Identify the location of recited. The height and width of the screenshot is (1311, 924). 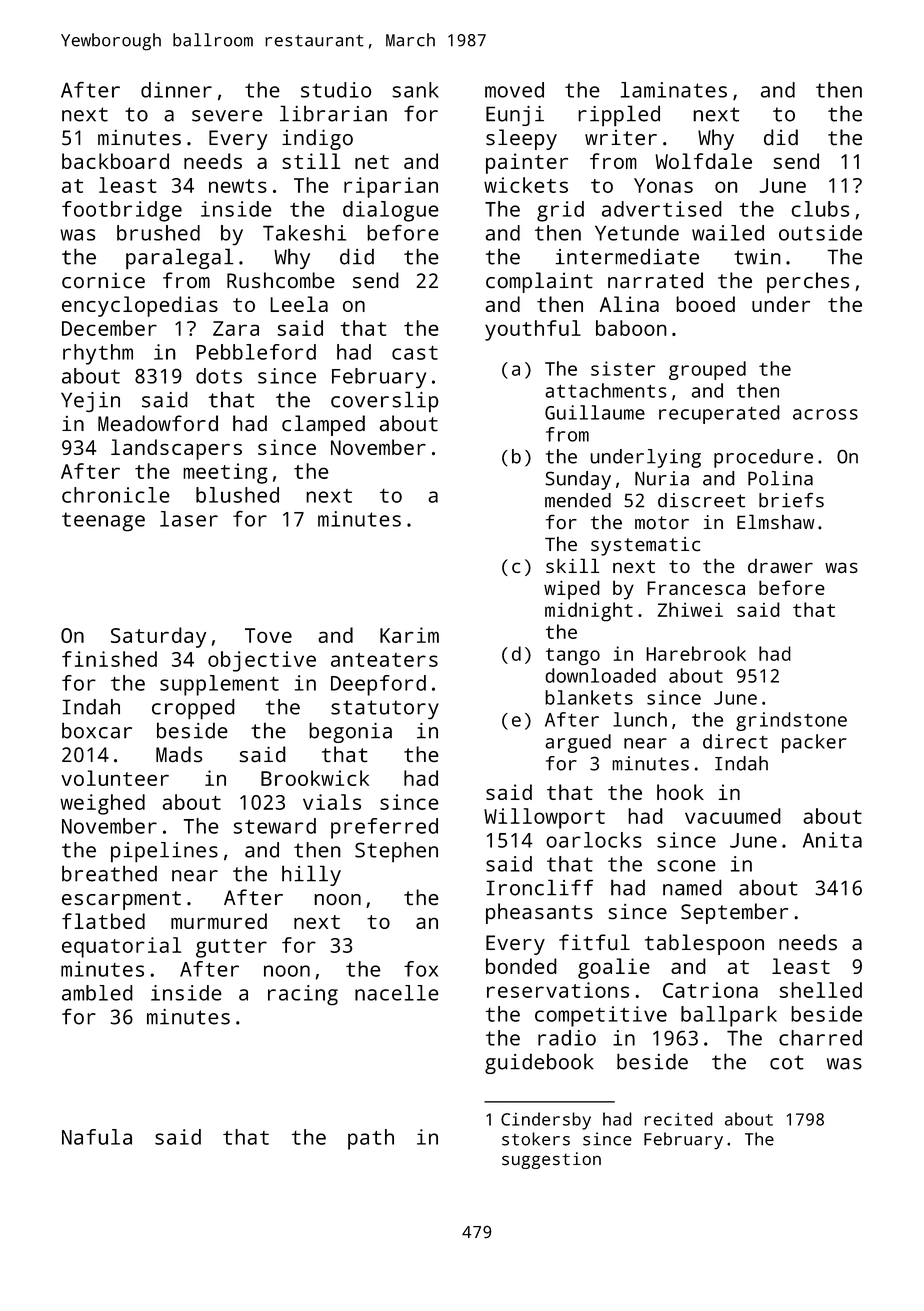
(678, 1119).
